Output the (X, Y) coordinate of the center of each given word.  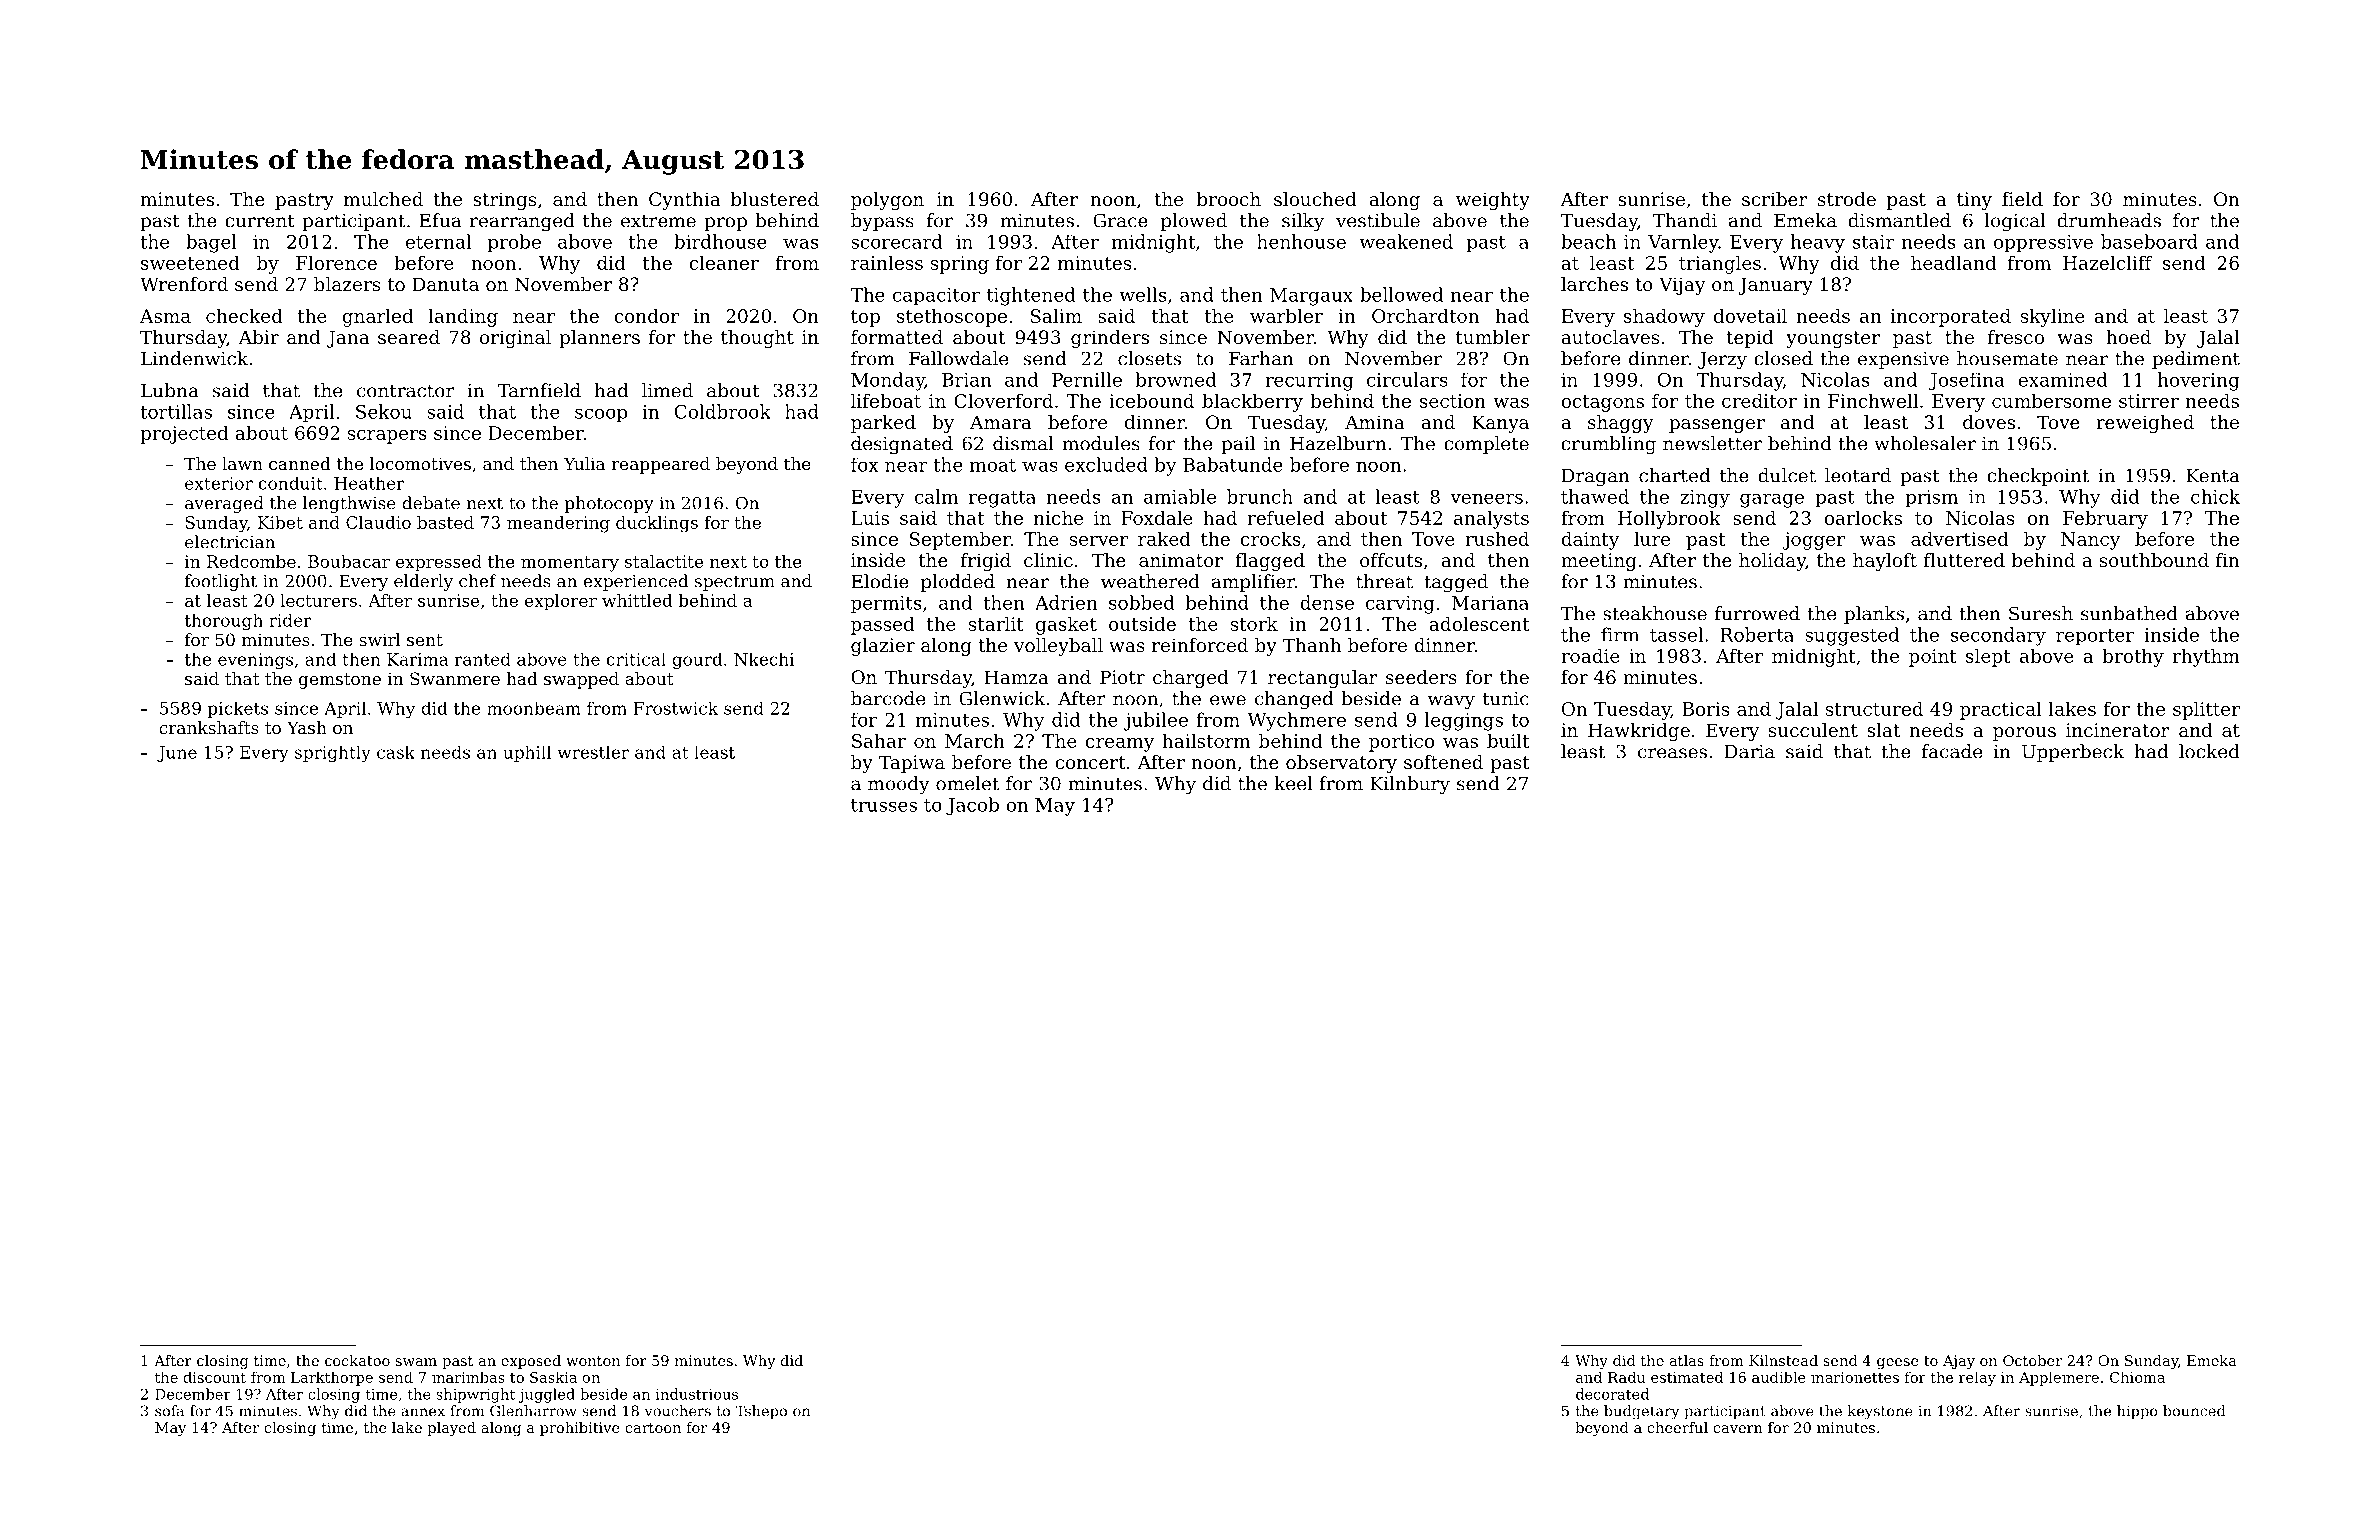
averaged (224, 504)
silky (1303, 222)
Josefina (1966, 381)
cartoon (653, 1428)
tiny (1974, 201)
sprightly (333, 753)
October (2032, 1360)
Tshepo (761, 1412)
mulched (383, 199)
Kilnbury (1410, 785)
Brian (967, 380)
